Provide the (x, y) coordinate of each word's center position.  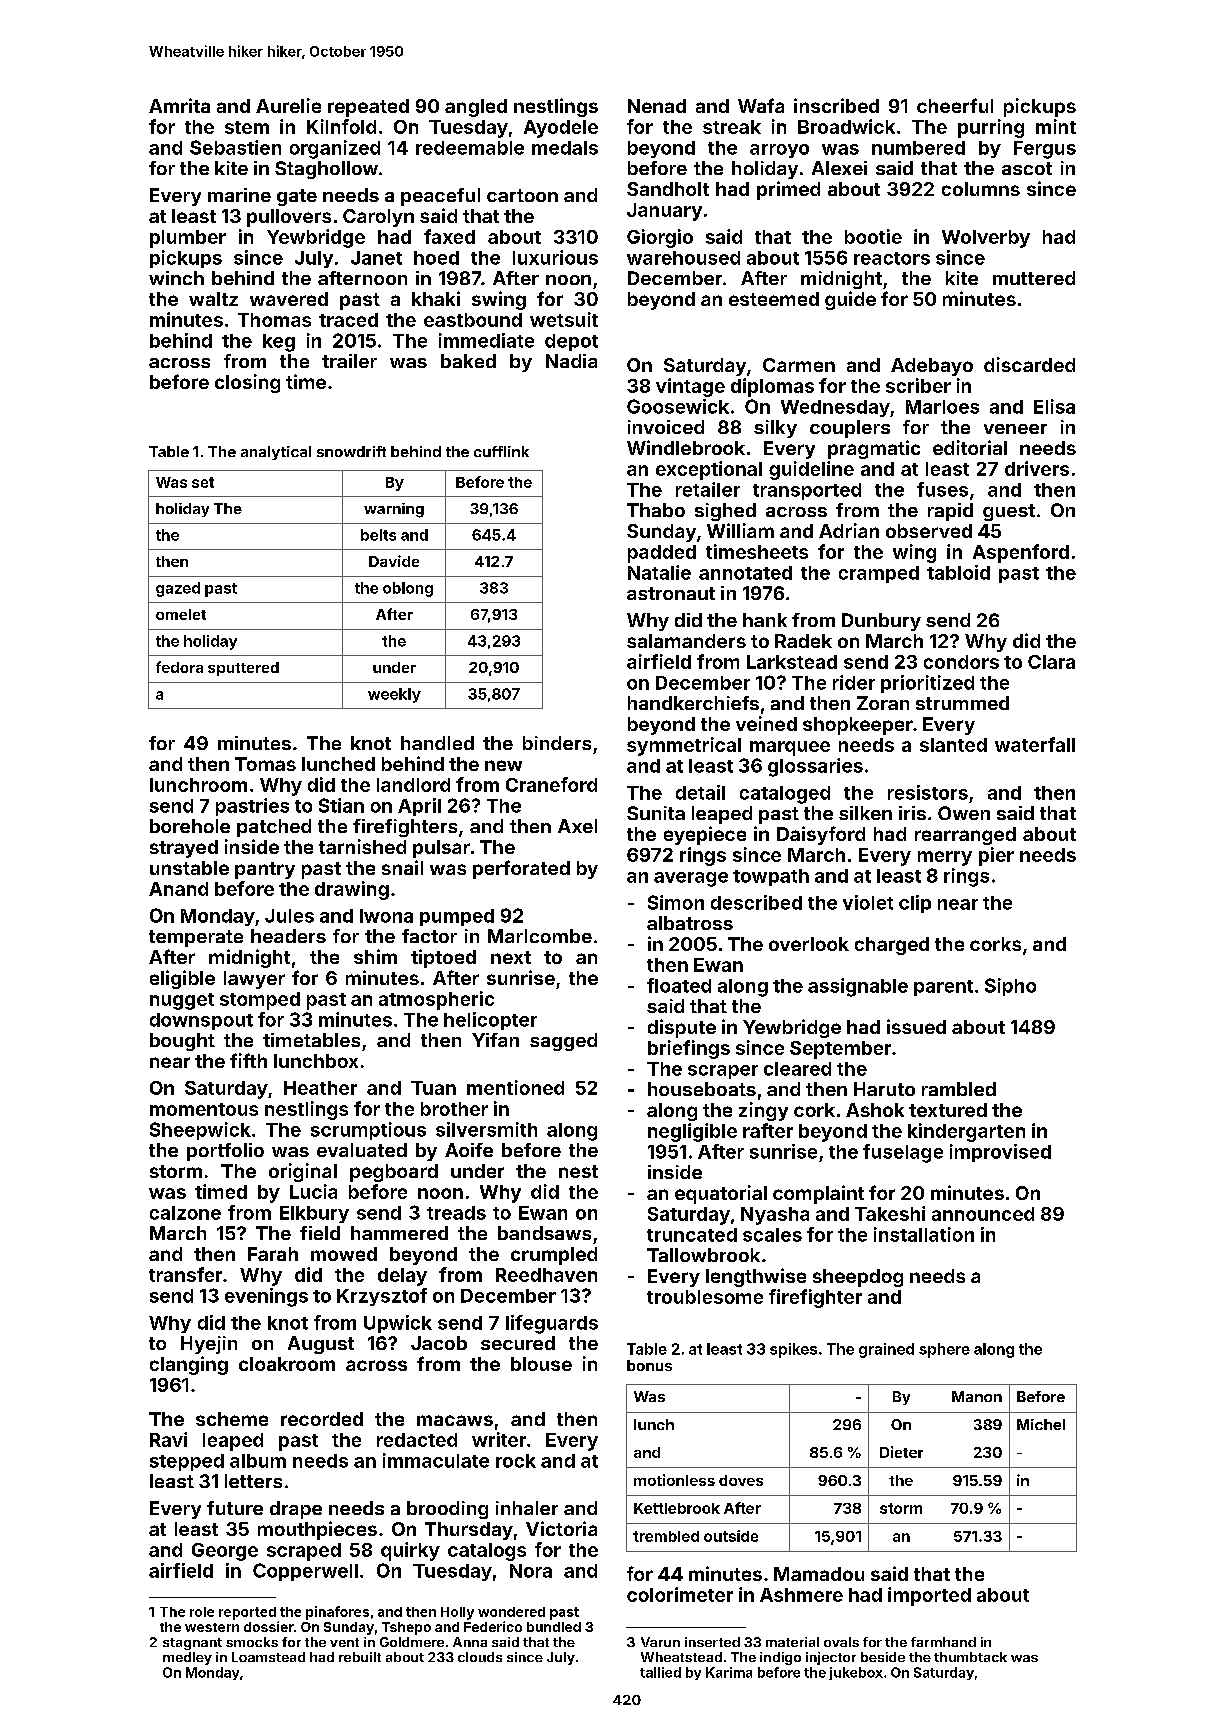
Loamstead (268, 1657)
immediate (486, 340)
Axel (577, 826)
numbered (918, 148)
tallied (660, 1672)
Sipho (1010, 987)
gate (297, 197)
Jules (289, 916)
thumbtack (970, 1657)
